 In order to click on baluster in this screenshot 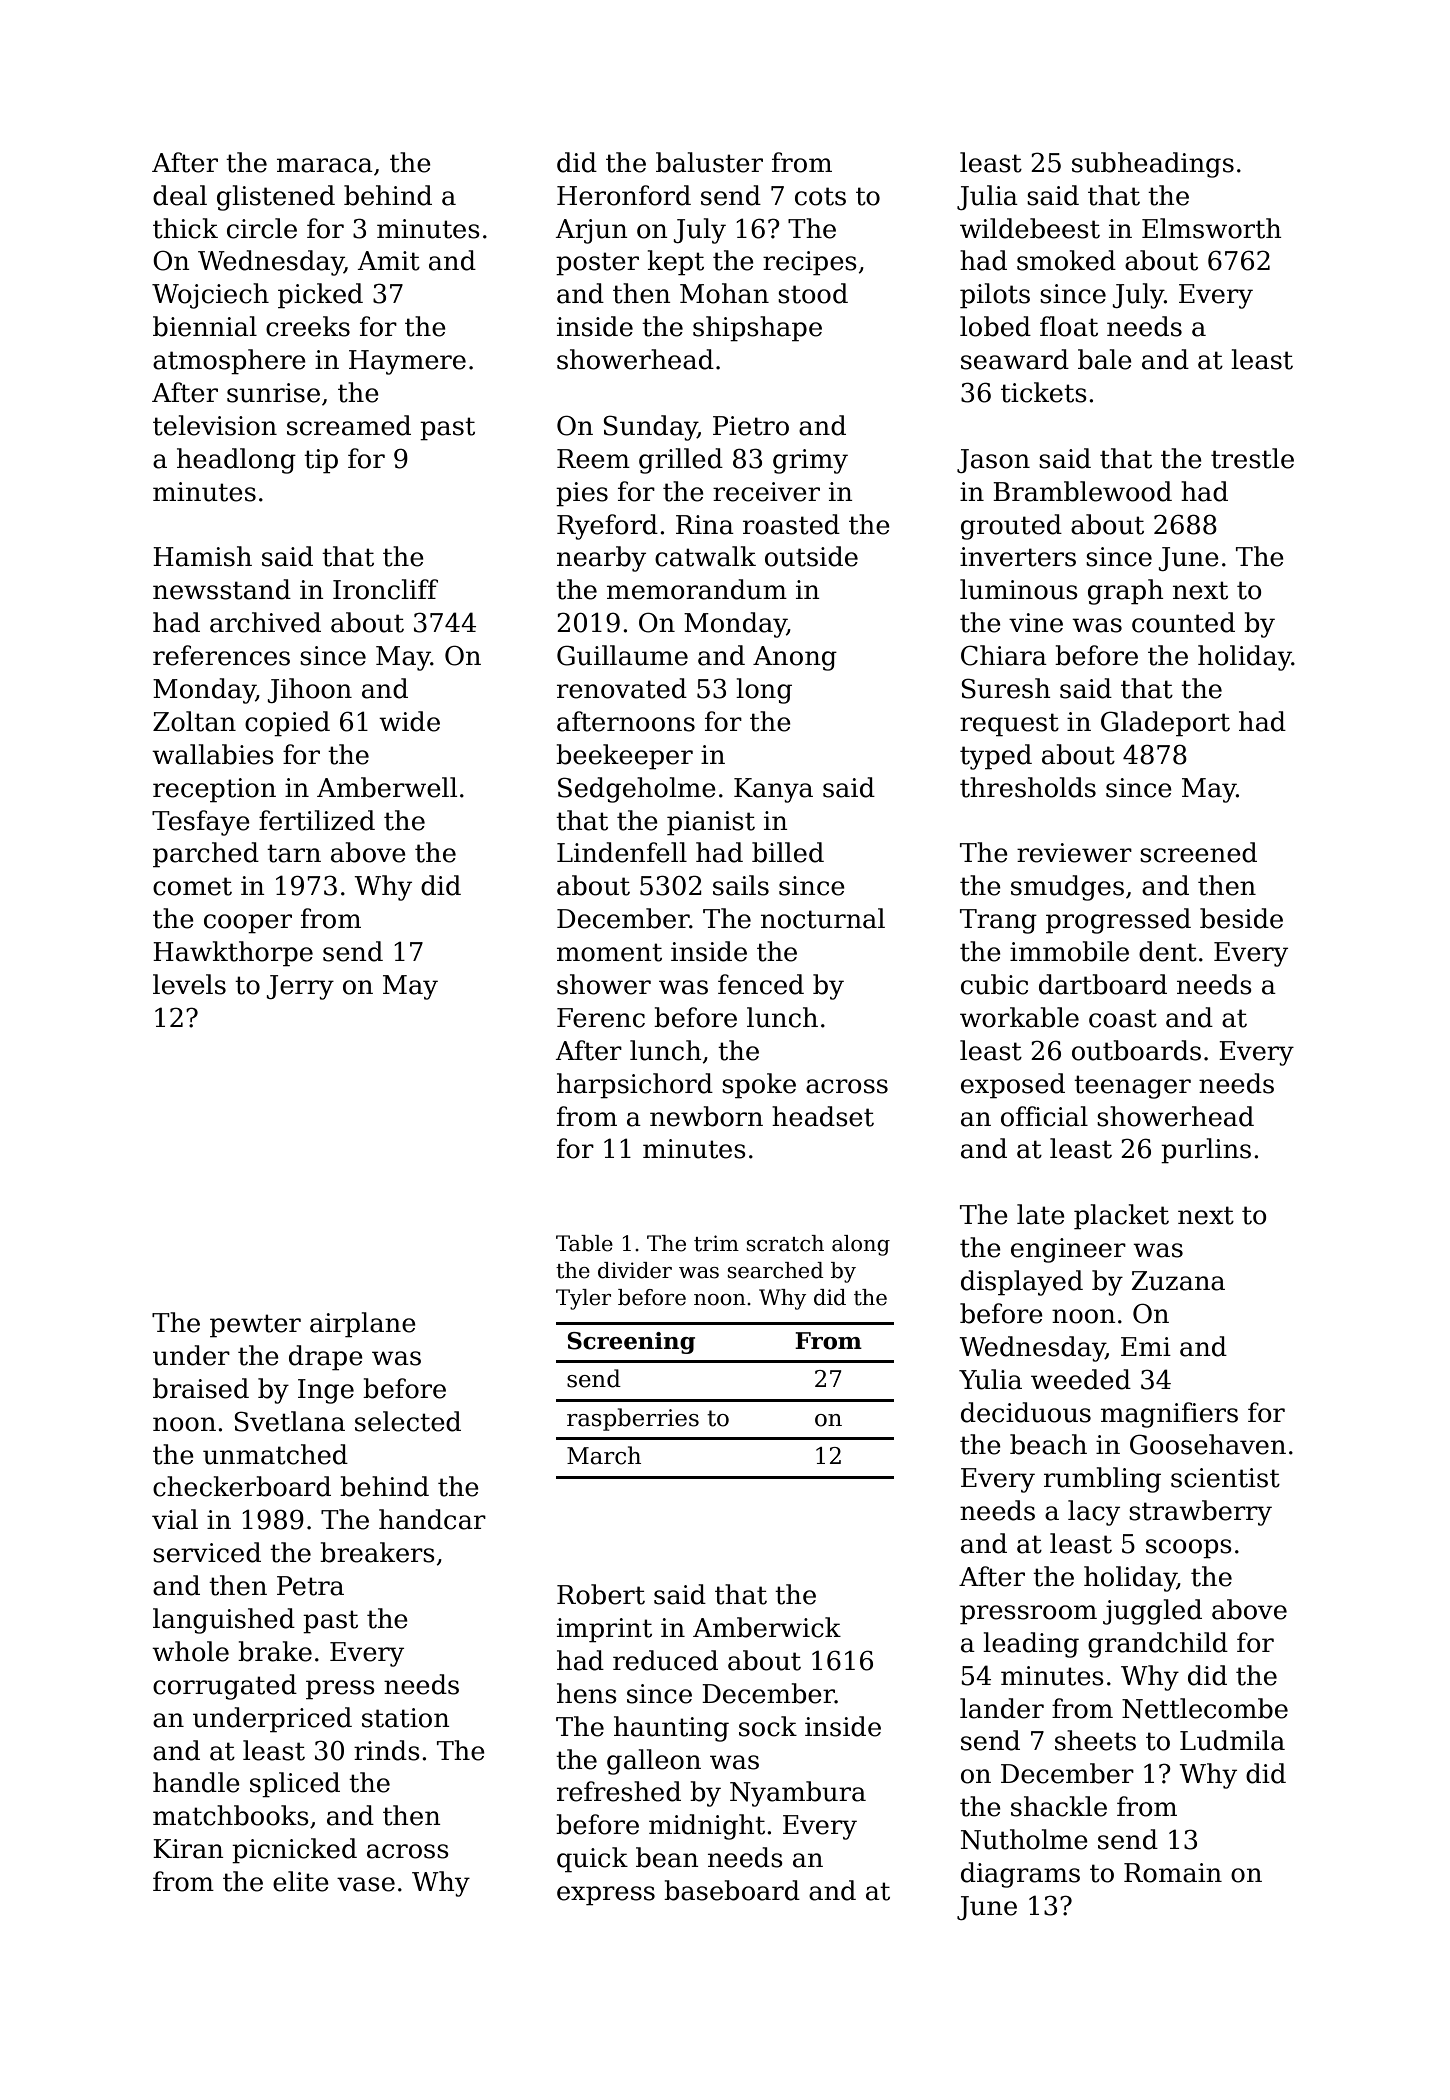, I will do `click(709, 162)`.
